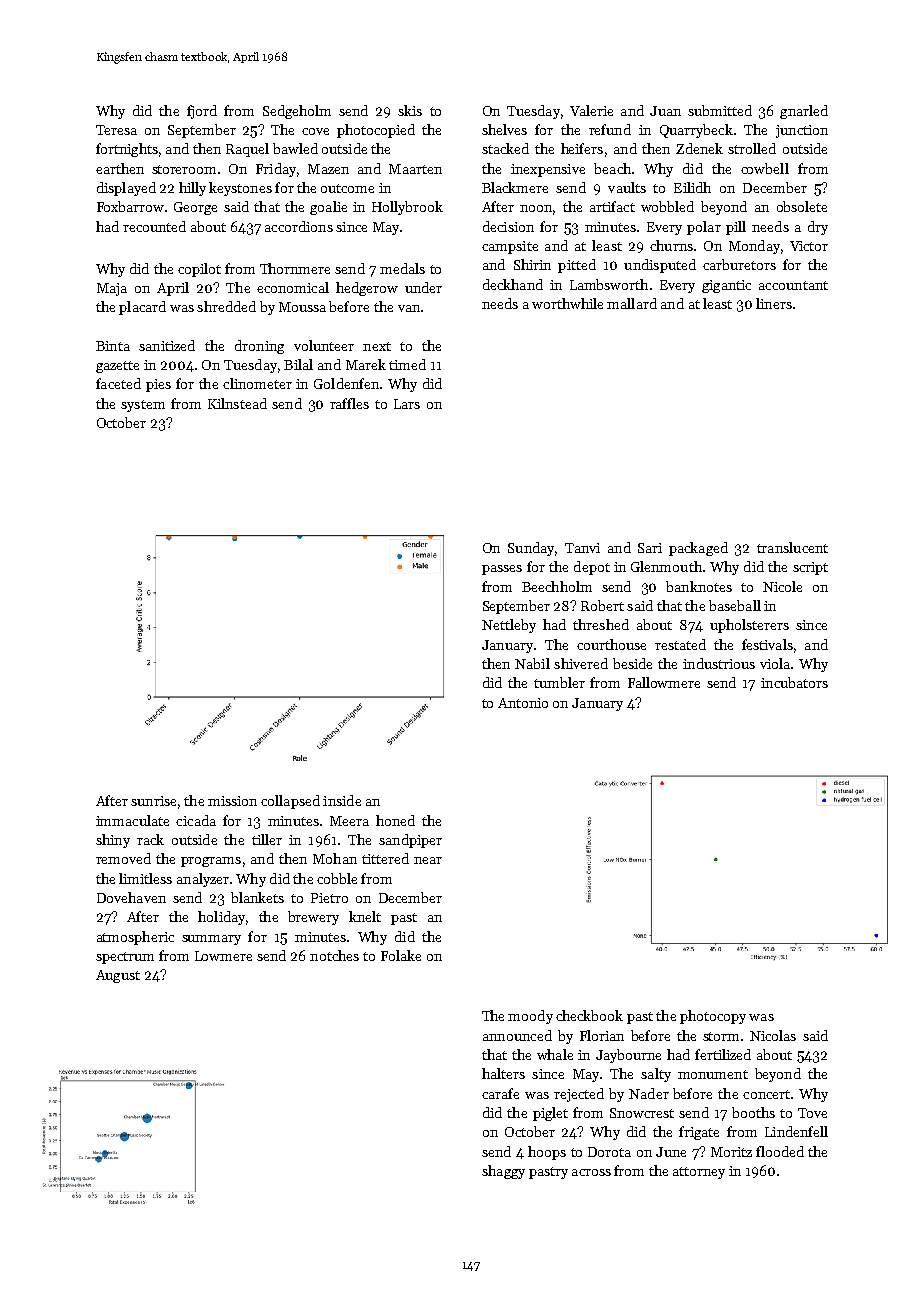  I want to click on photocopy, so click(713, 1017).
